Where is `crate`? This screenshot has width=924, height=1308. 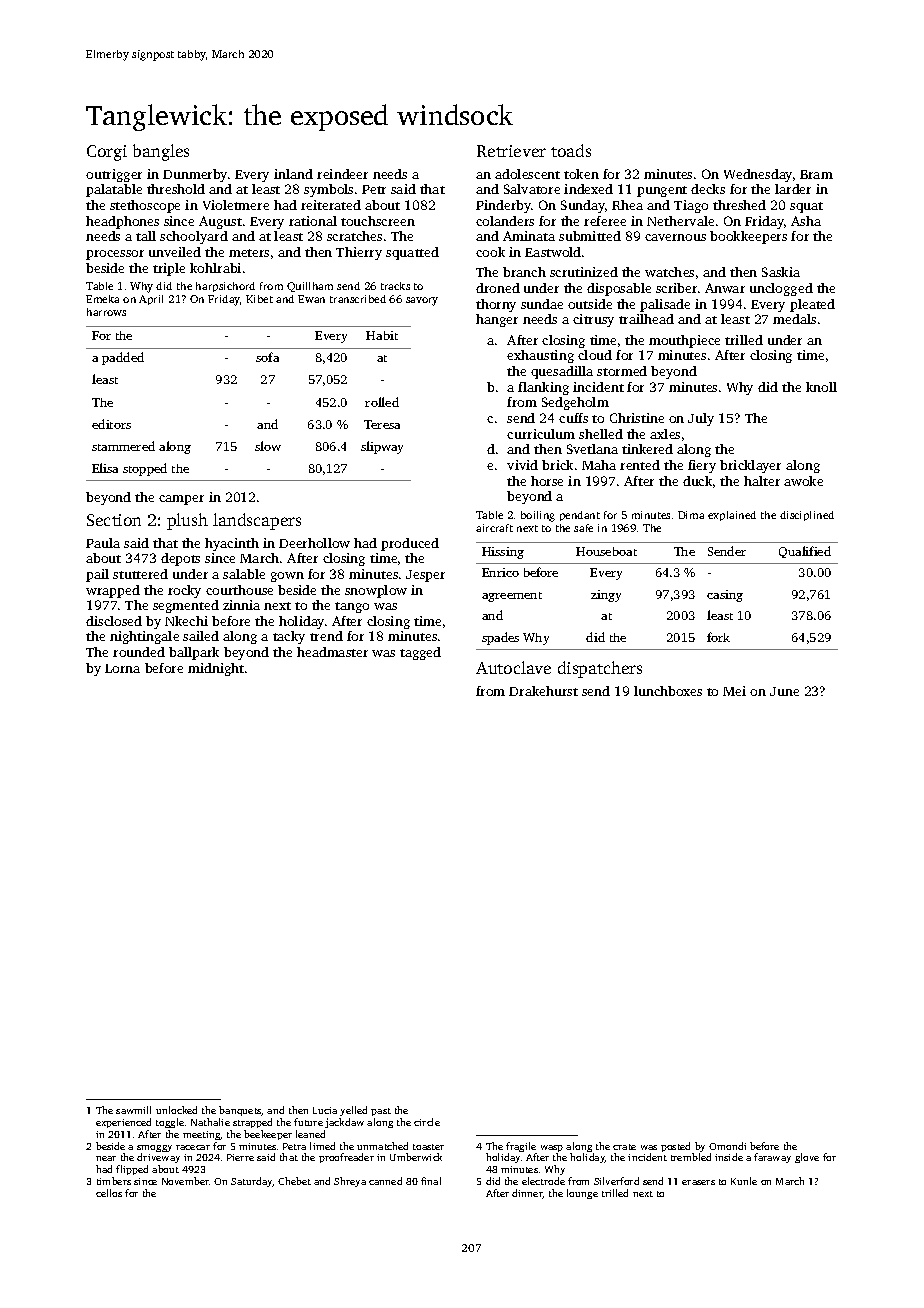
crate is located at coordinates (624, 1147).
